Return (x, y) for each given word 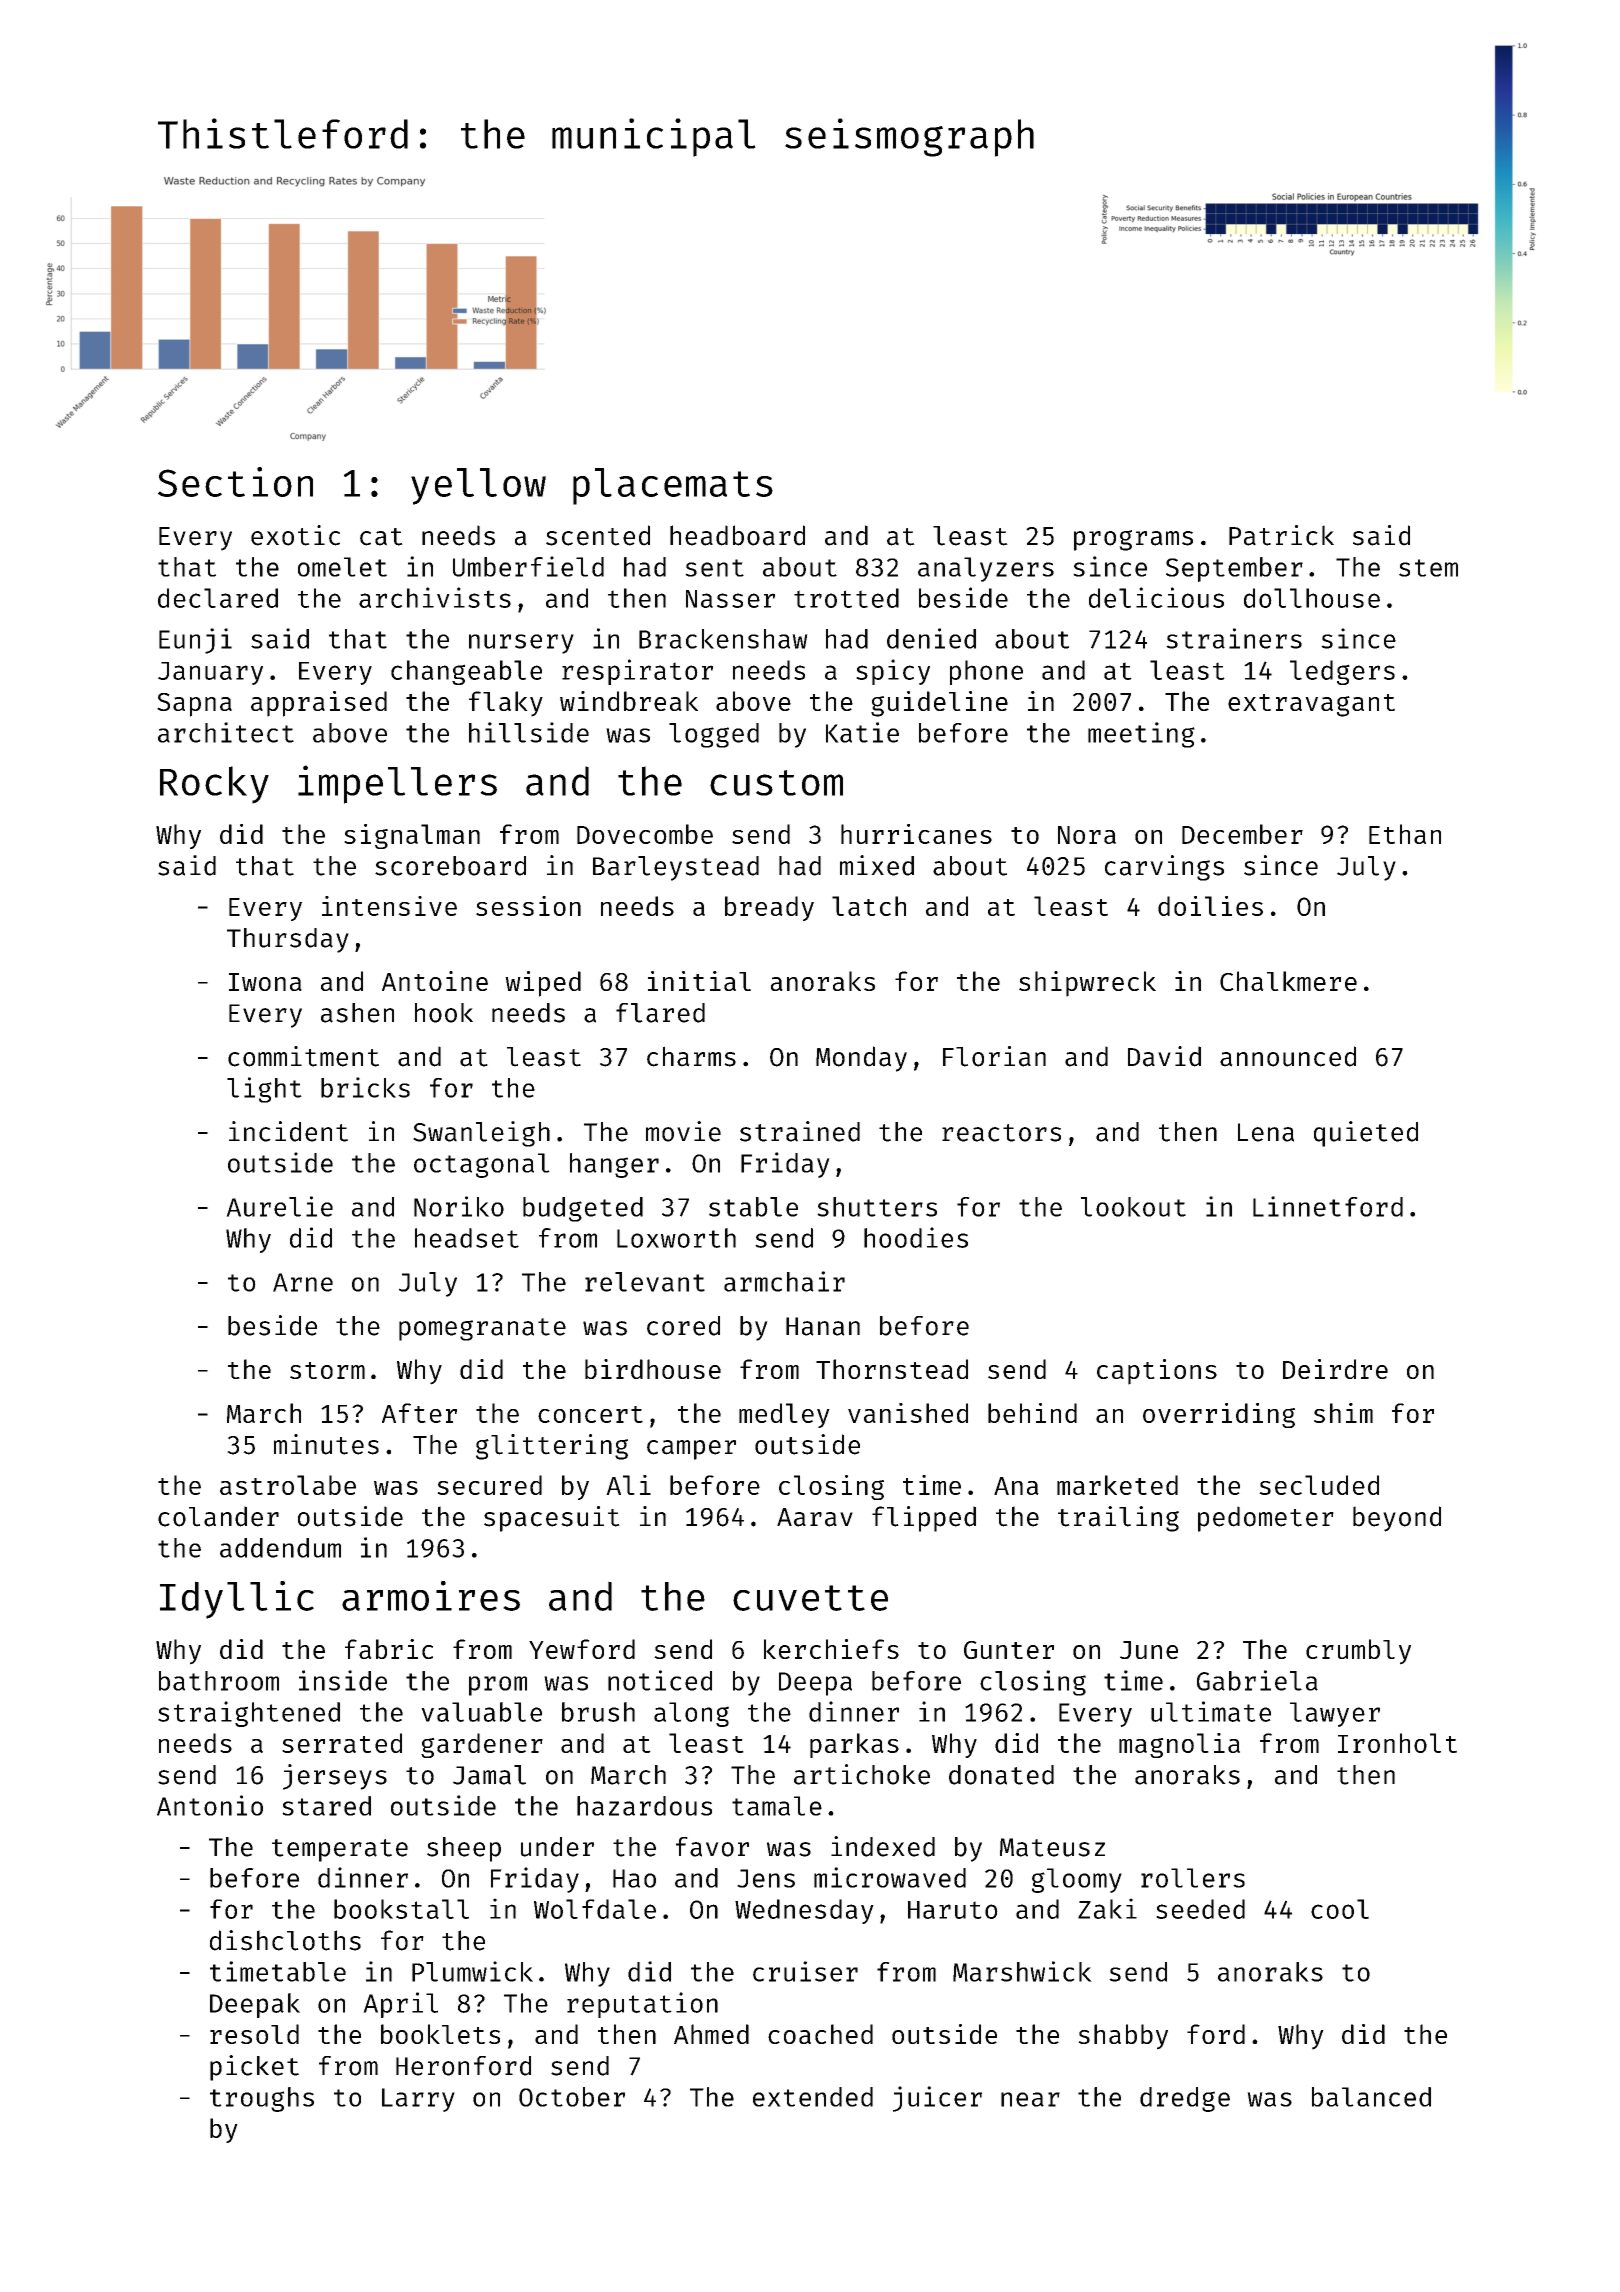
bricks (365, 1087)
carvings (1164, 868)
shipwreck (1087, 984)
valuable (481, 1712)
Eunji (195, 641)
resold (254, 2034)
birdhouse (653, 1369)
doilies (1210, 906)
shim (1343, 1413)
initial (699, 981)
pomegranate (482, 1329)
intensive (389, 906)
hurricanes (916, 834)
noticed (660, 1680)
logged (714, 735)
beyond (1397, 1519)
